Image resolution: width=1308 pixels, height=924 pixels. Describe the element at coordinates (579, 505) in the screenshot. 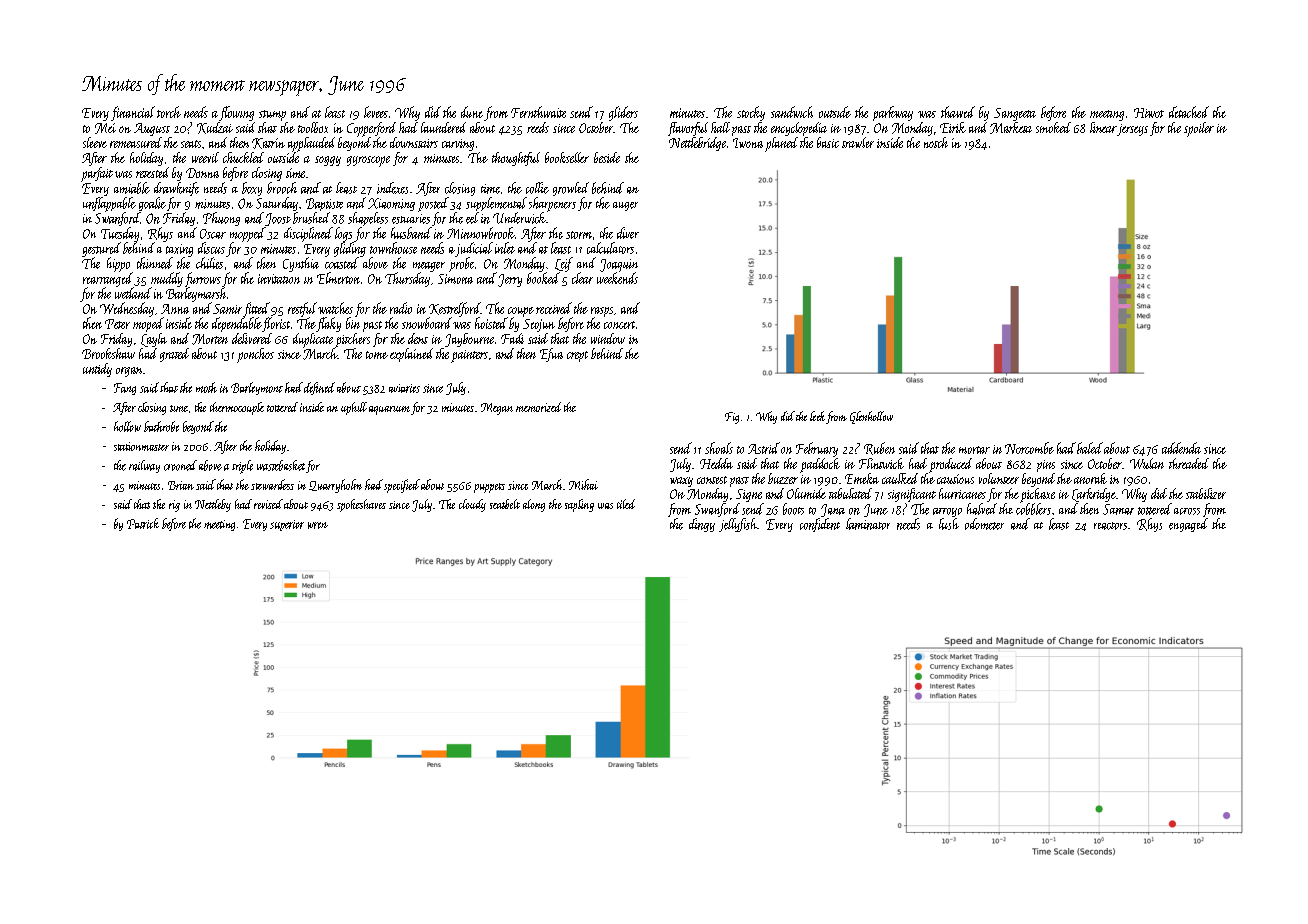

I see `sapling` at that location.
